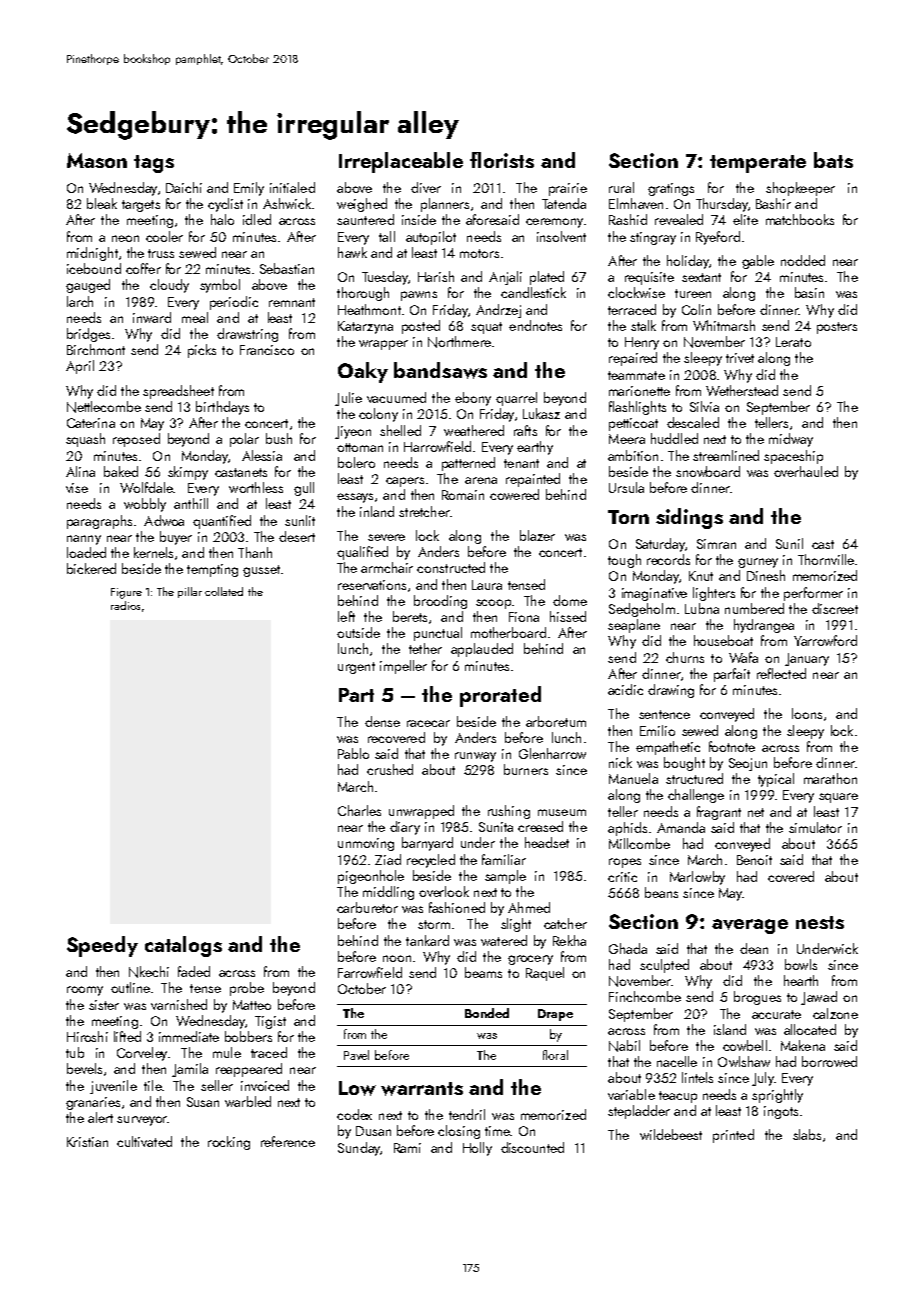 The width and height of the screenshot is (924, 1308). What do you see at coordinates (401, 162) in the screenshot?
I see `Irreplaceable` at bounding box center [401, 162].
